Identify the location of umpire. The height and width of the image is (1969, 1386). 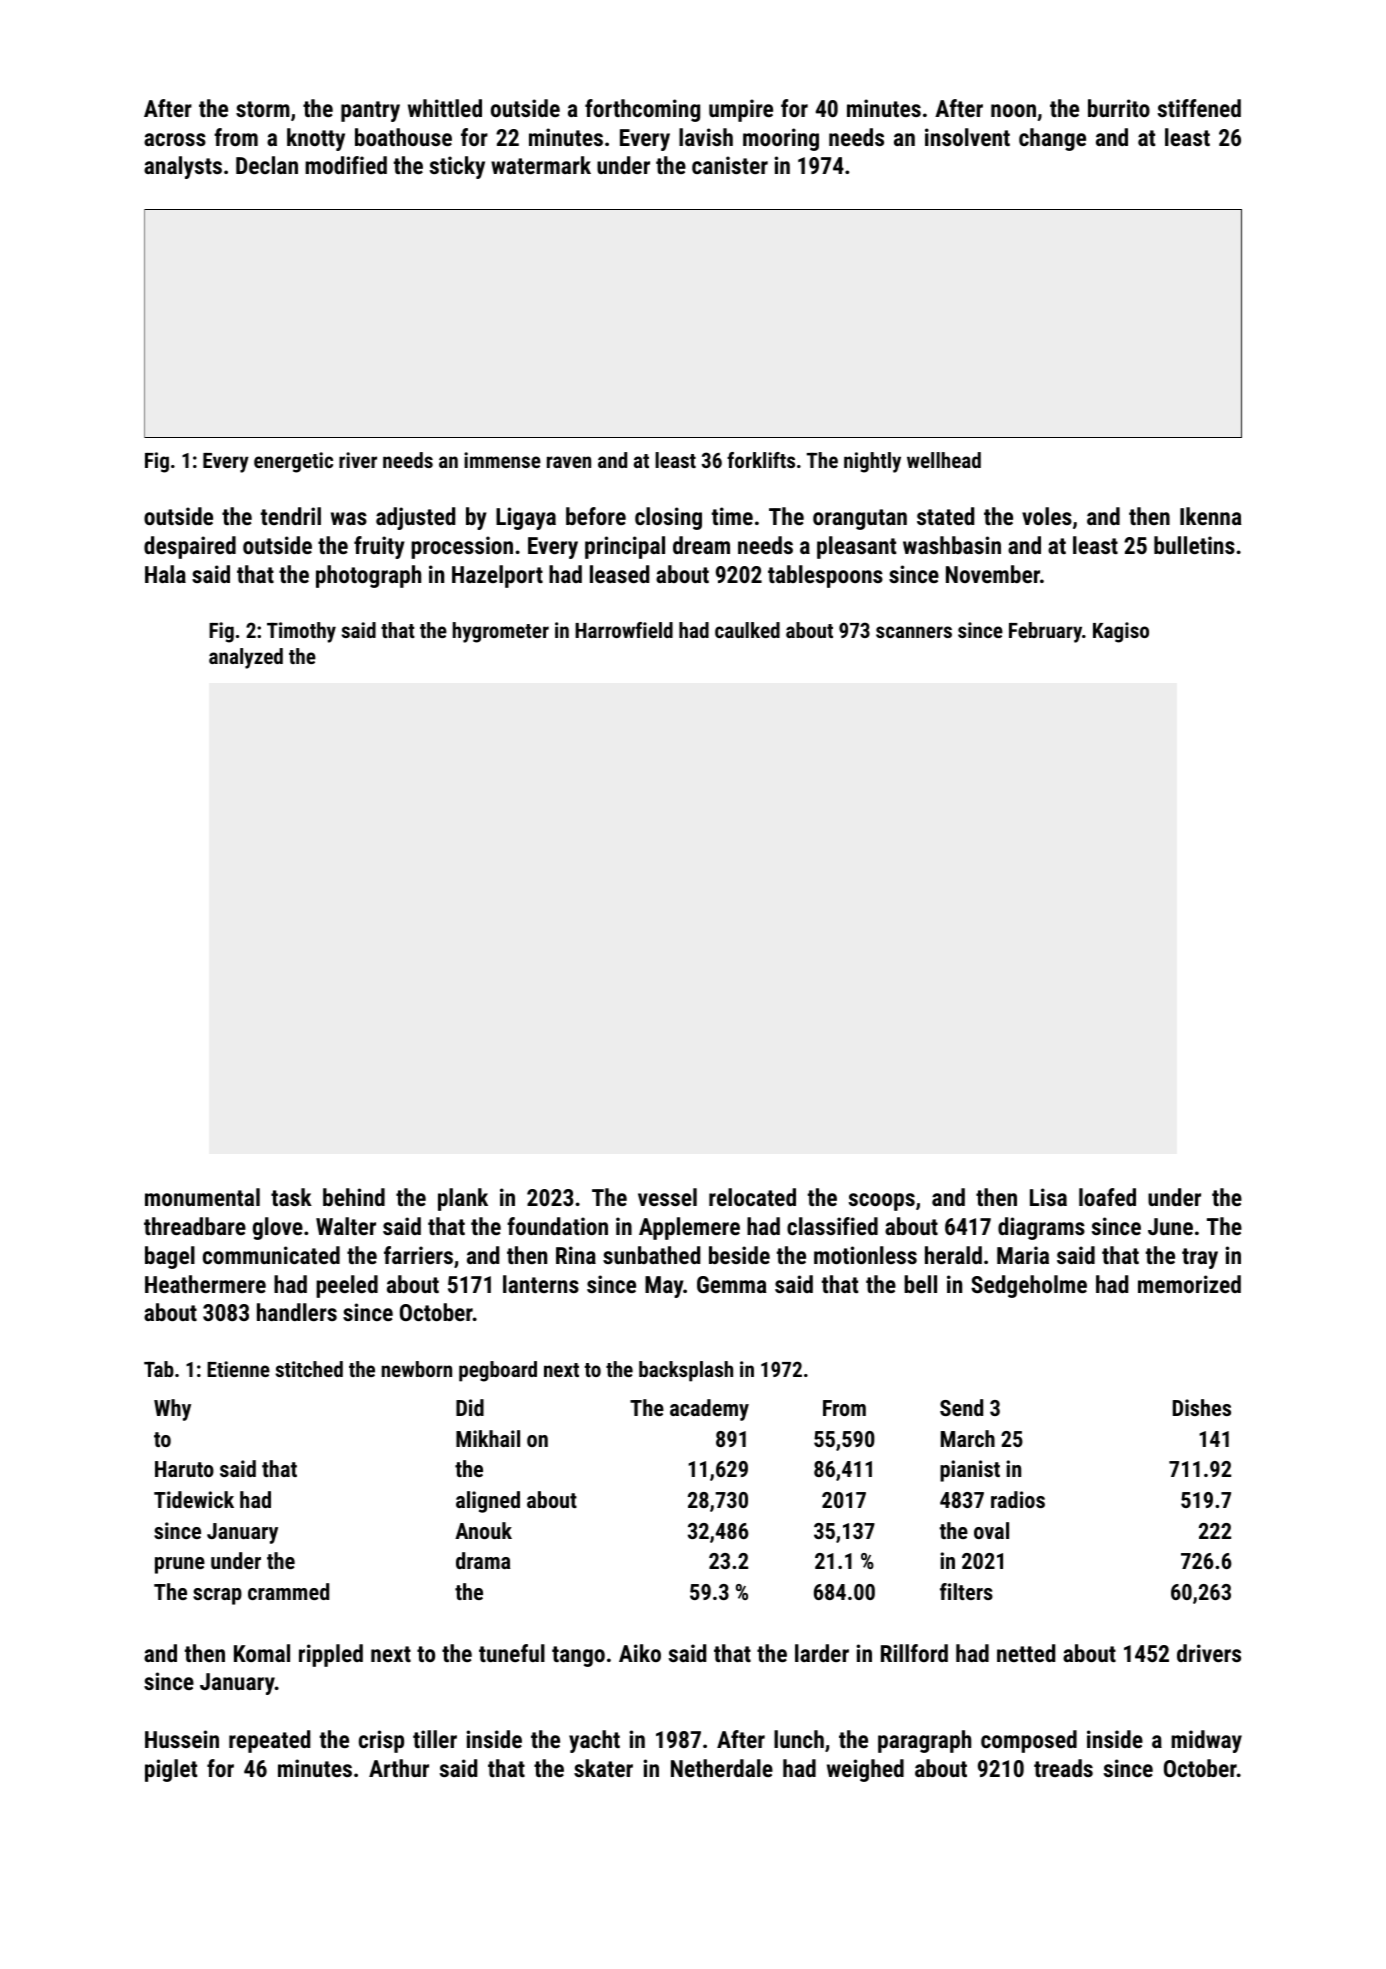
(741, 110).
